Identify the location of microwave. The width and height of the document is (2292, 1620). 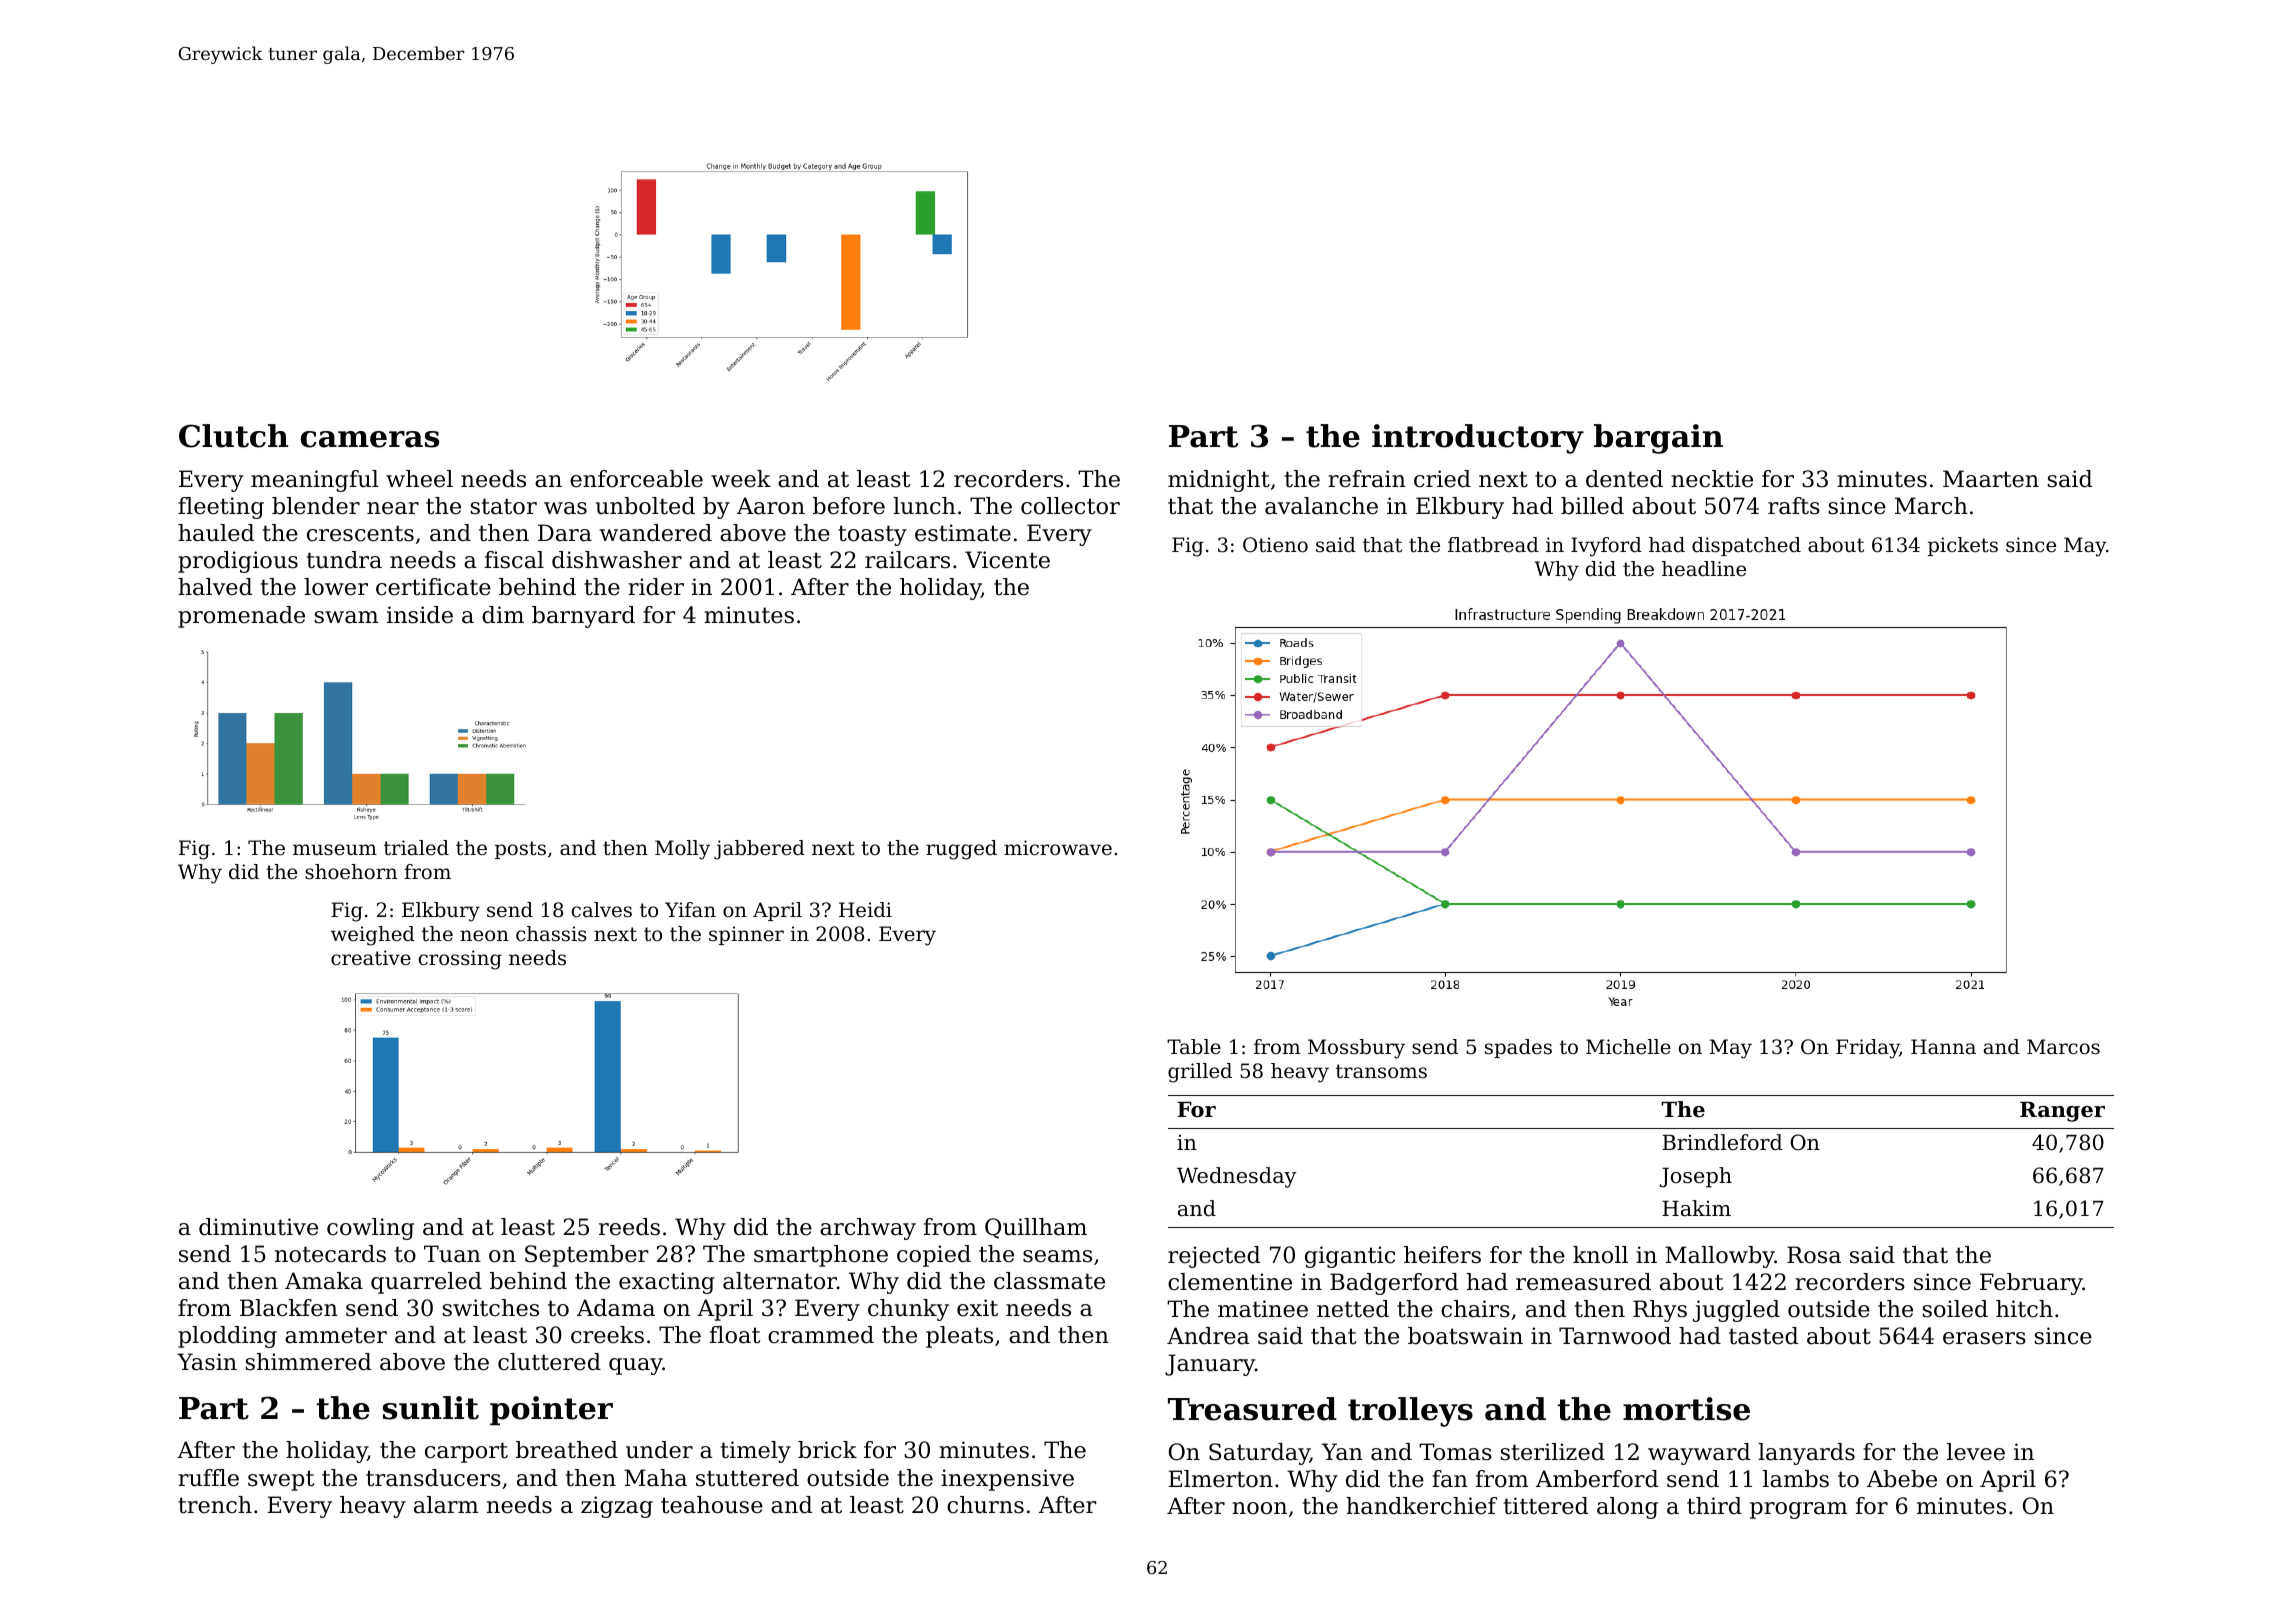
(1058, 848).
